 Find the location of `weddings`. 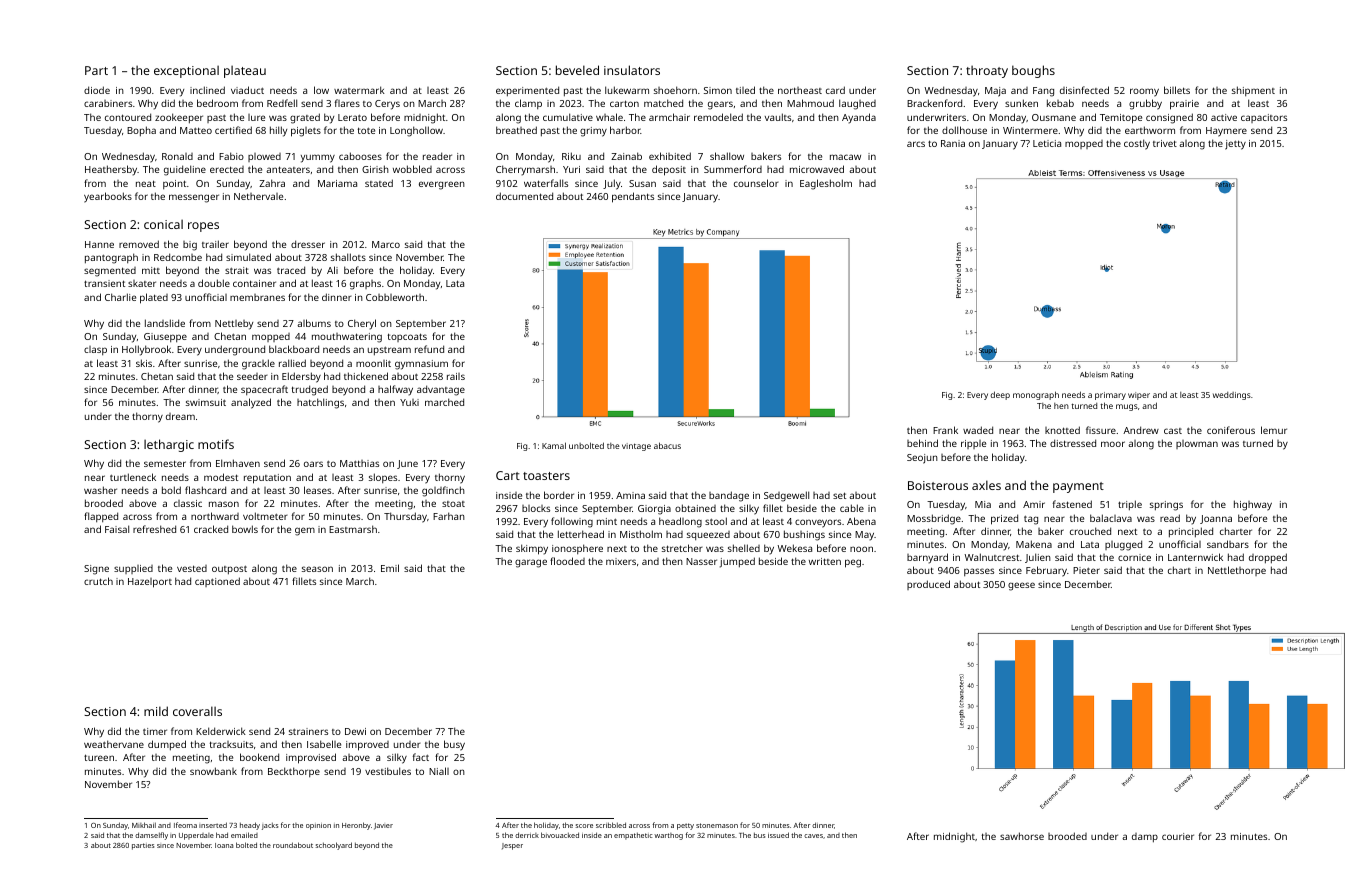

weddings is located at coordinates (1232, 396).
